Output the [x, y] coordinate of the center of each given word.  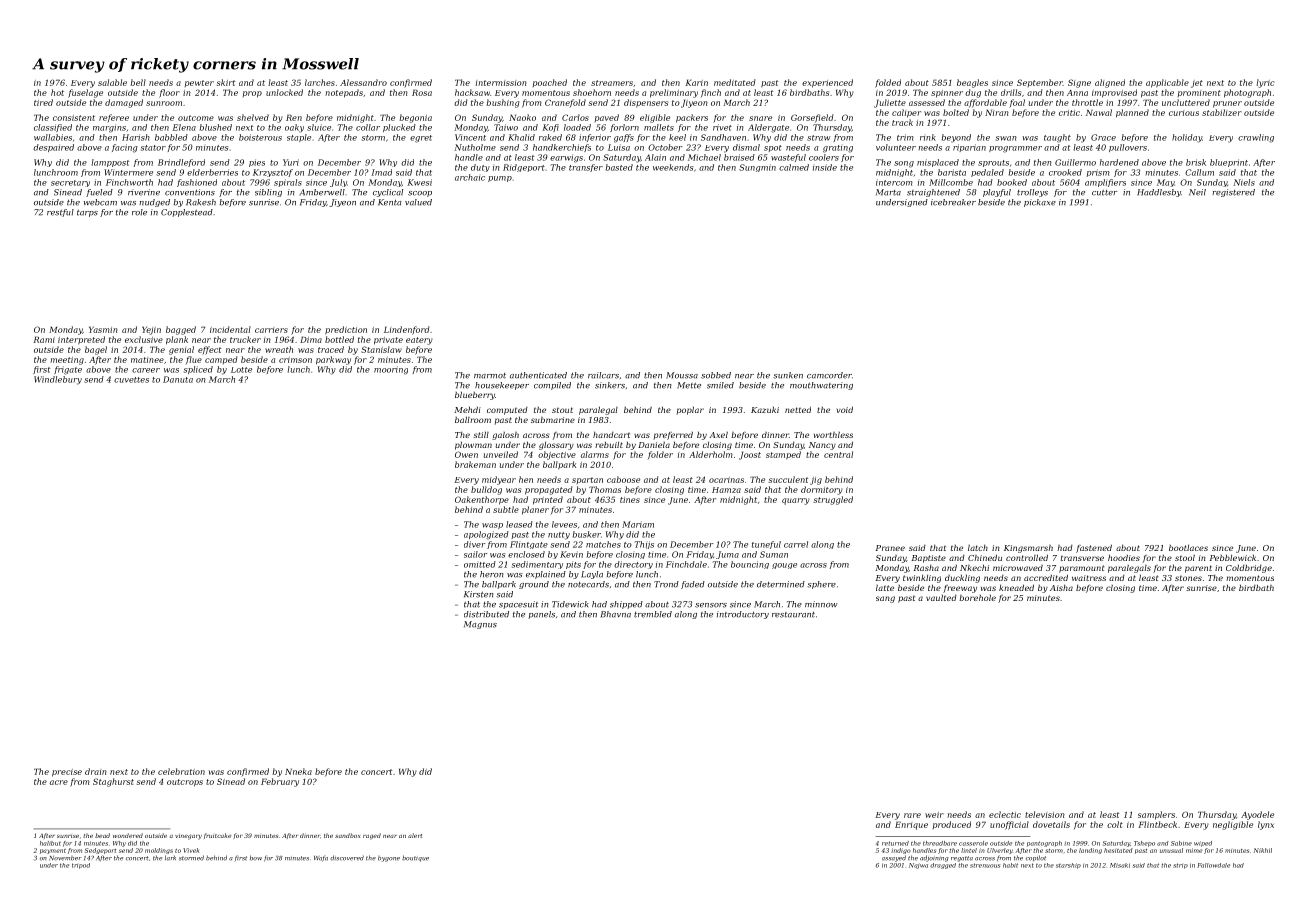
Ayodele [1257, 815]
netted [798, 409]
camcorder [829, 375]
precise [67, 773]
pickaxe [1040, 203]
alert [415, 835]
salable [112, 82]
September [1040, 83]
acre [59, 782]
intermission [501, 83]
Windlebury [58, 380]
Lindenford [406, 330]
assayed [894, 858]
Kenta [390, 202]
